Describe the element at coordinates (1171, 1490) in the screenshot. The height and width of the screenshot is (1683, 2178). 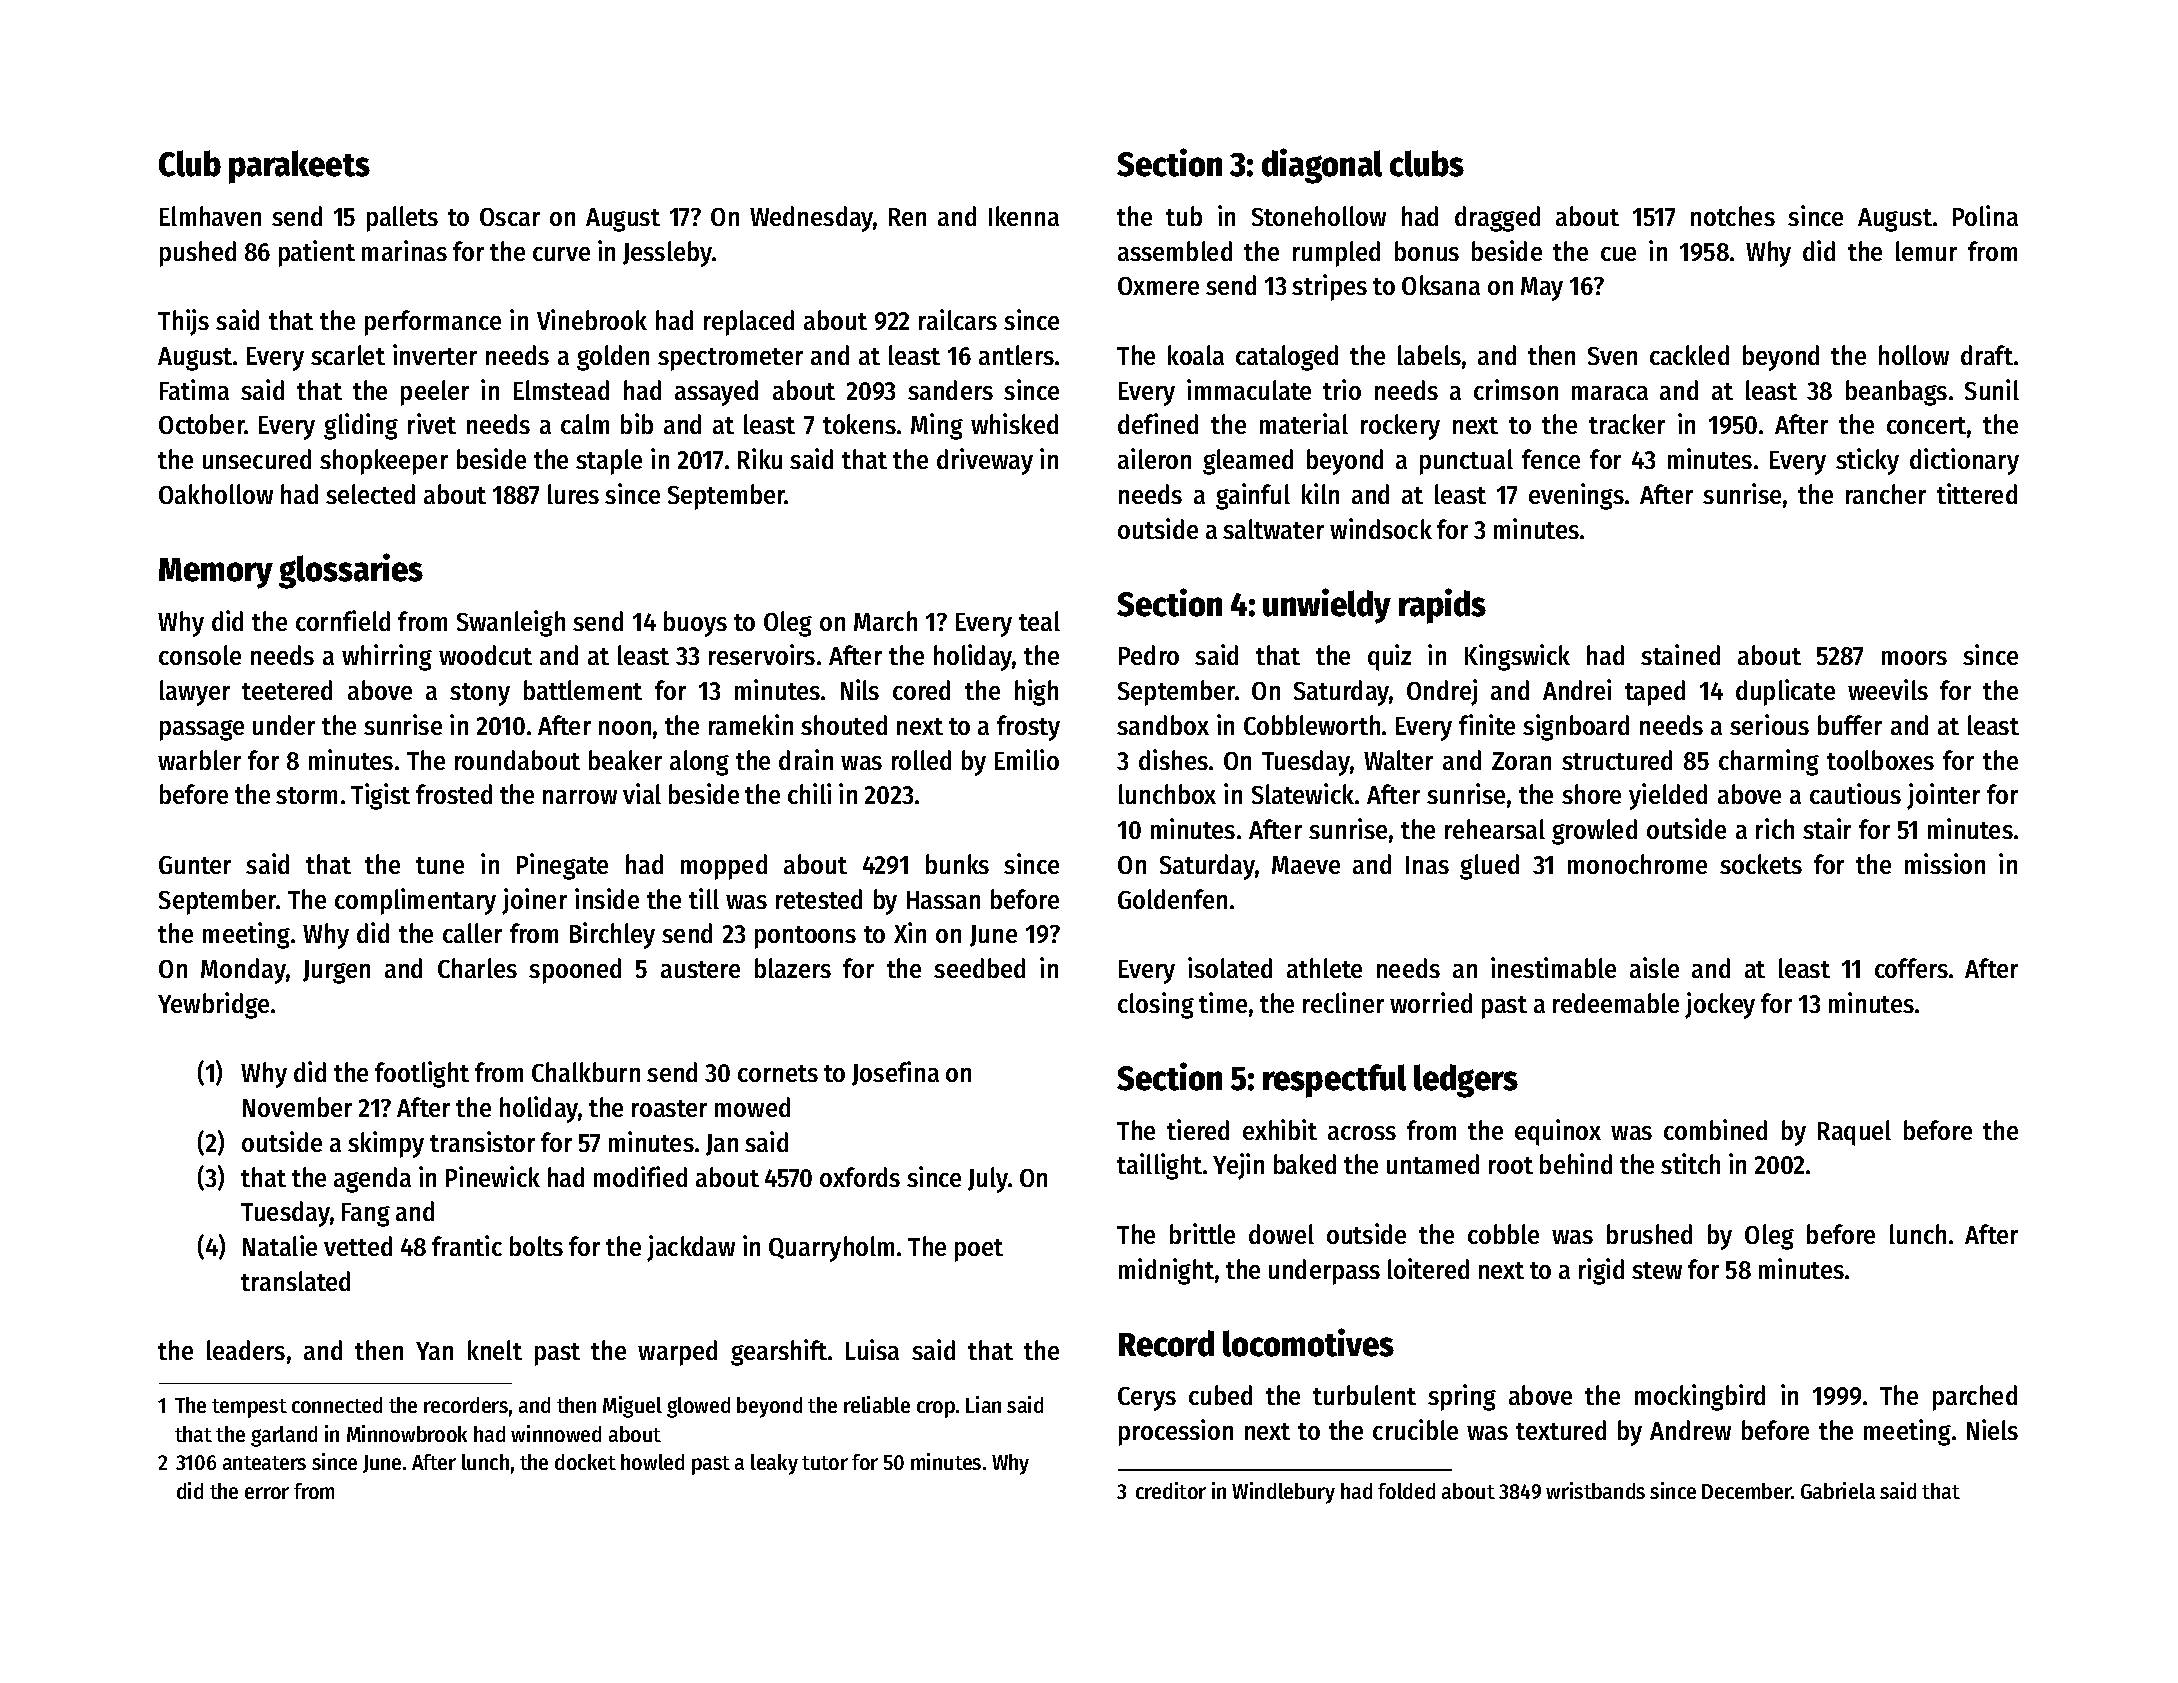
I see `creditor` at that location.
